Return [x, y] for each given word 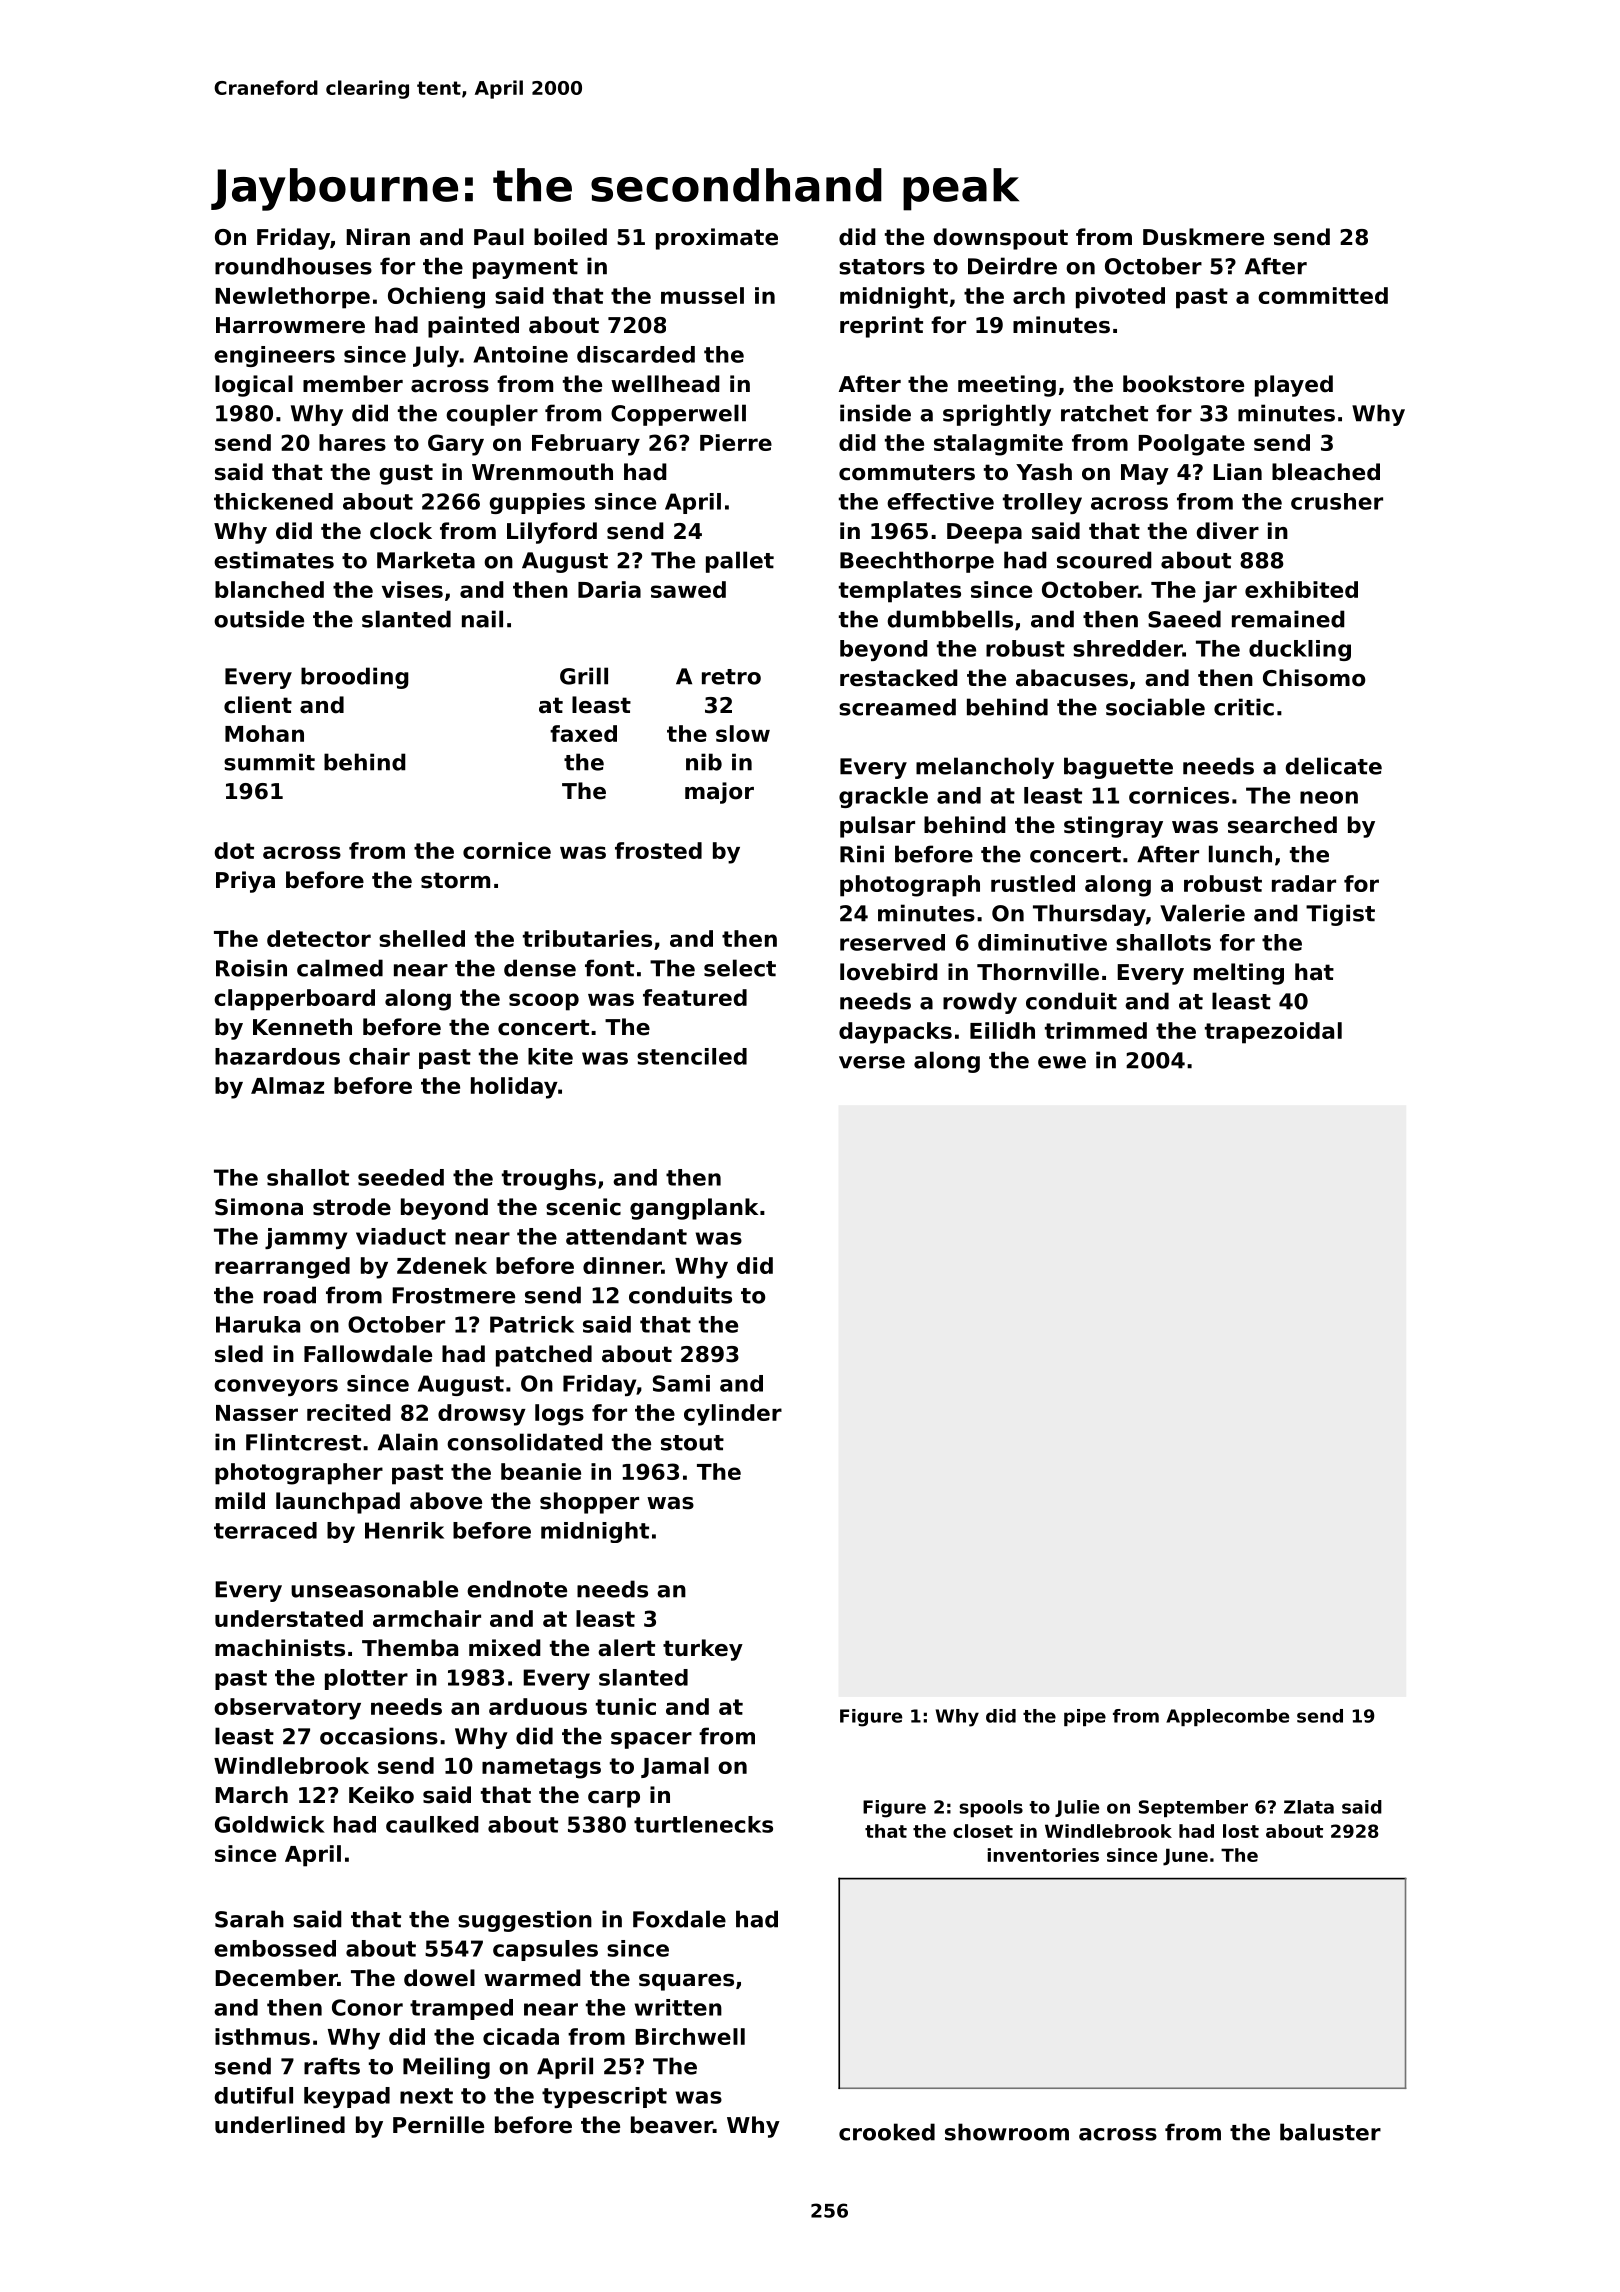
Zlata [1309, 1807]
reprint [881, 327]
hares [352, 442]
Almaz [287, 1085]
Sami [681, 1383]
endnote [517, 1589]
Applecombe [1227, 1717]
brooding [355, 678]
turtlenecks [703, 1824]
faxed [583, 733]
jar [1220, 592]
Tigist [1340, 915]
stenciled [692, 1056]
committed [1323, 295]
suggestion [525, 1921]
